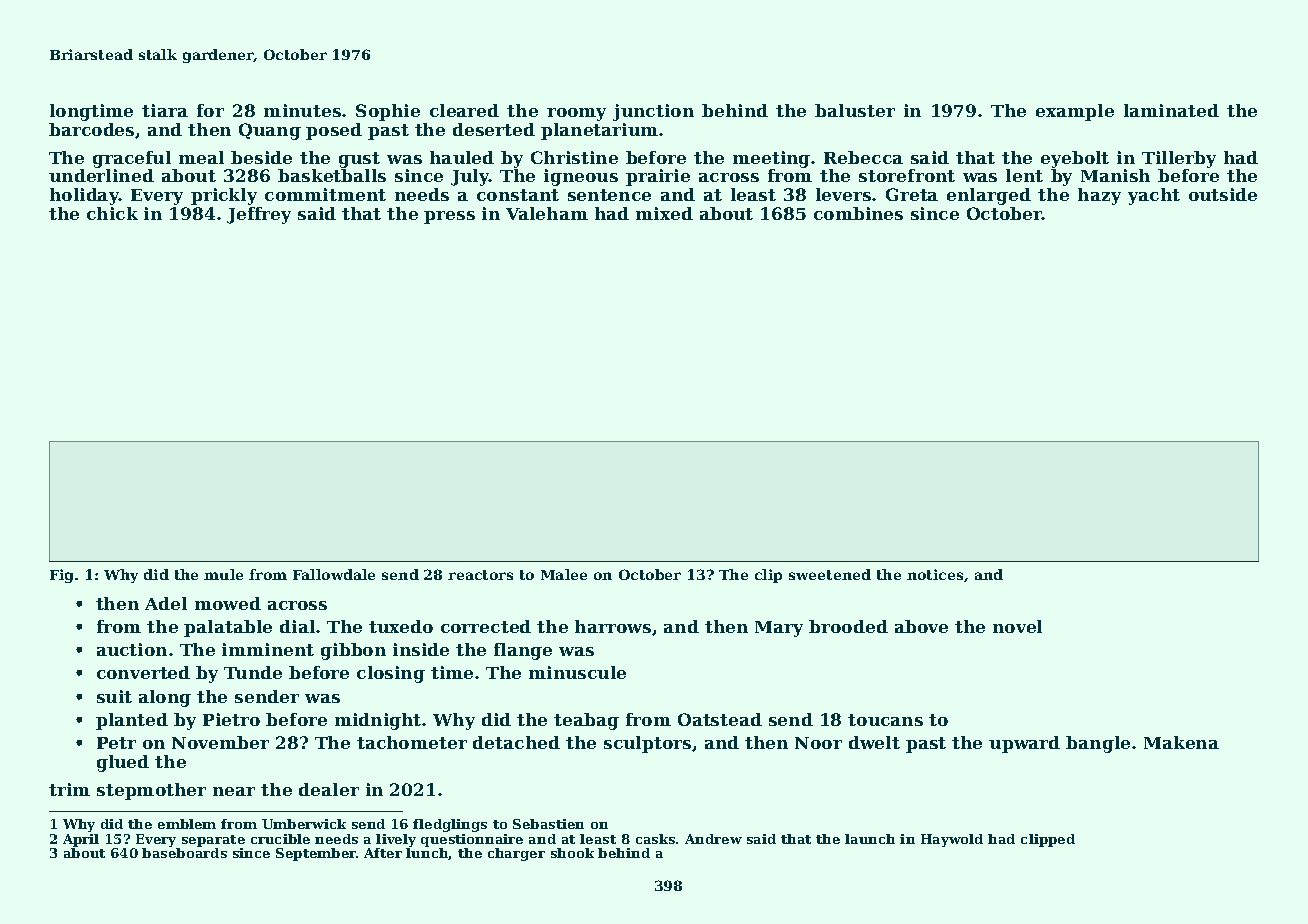 The height and width of the screenshot is (924, 1308). Describe the element at coordinates (165, 110) in the screenshot. I see `tiara` at that location.
